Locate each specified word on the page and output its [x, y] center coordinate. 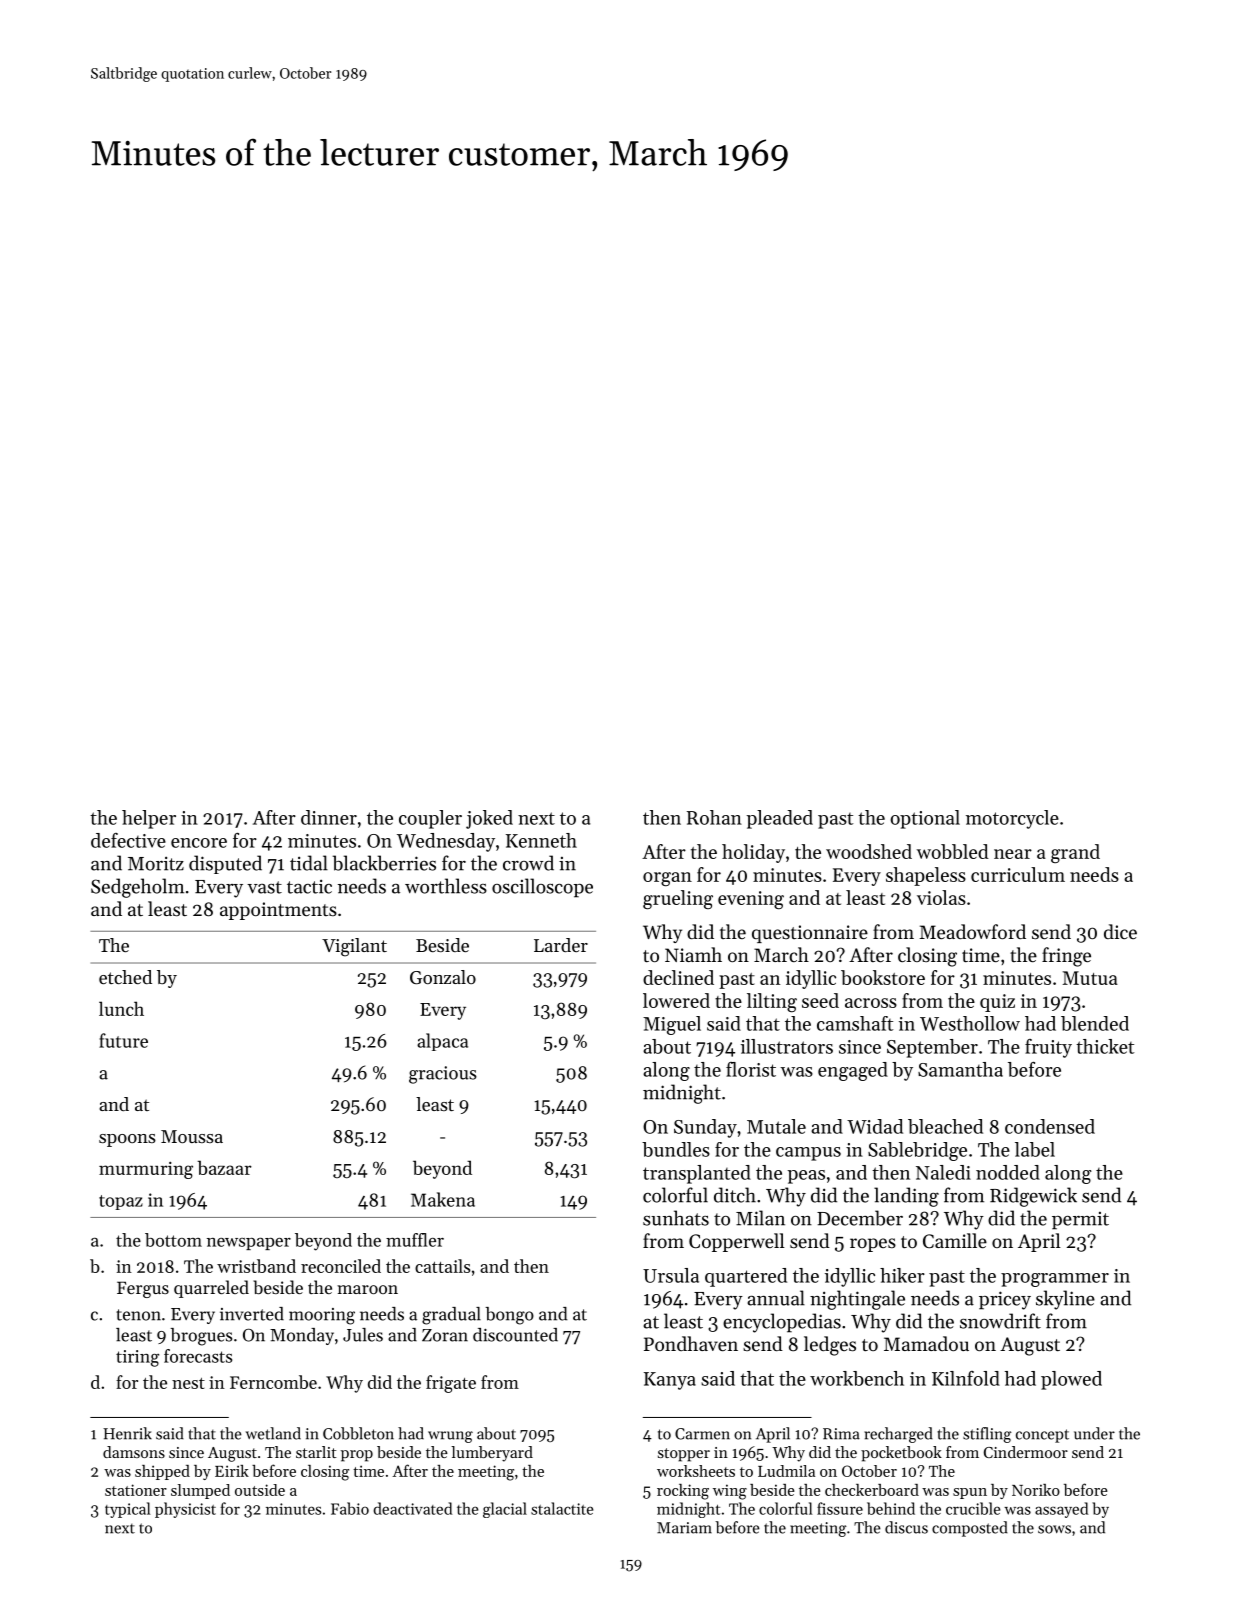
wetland [273, 1433]
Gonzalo [443, 977]
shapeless [926, 876]
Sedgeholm [137, 888]
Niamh [693, 954]
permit [1080, 1221]
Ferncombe [273, 1382]
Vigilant [354, 947]
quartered [746, 1277]
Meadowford [972, 931]
